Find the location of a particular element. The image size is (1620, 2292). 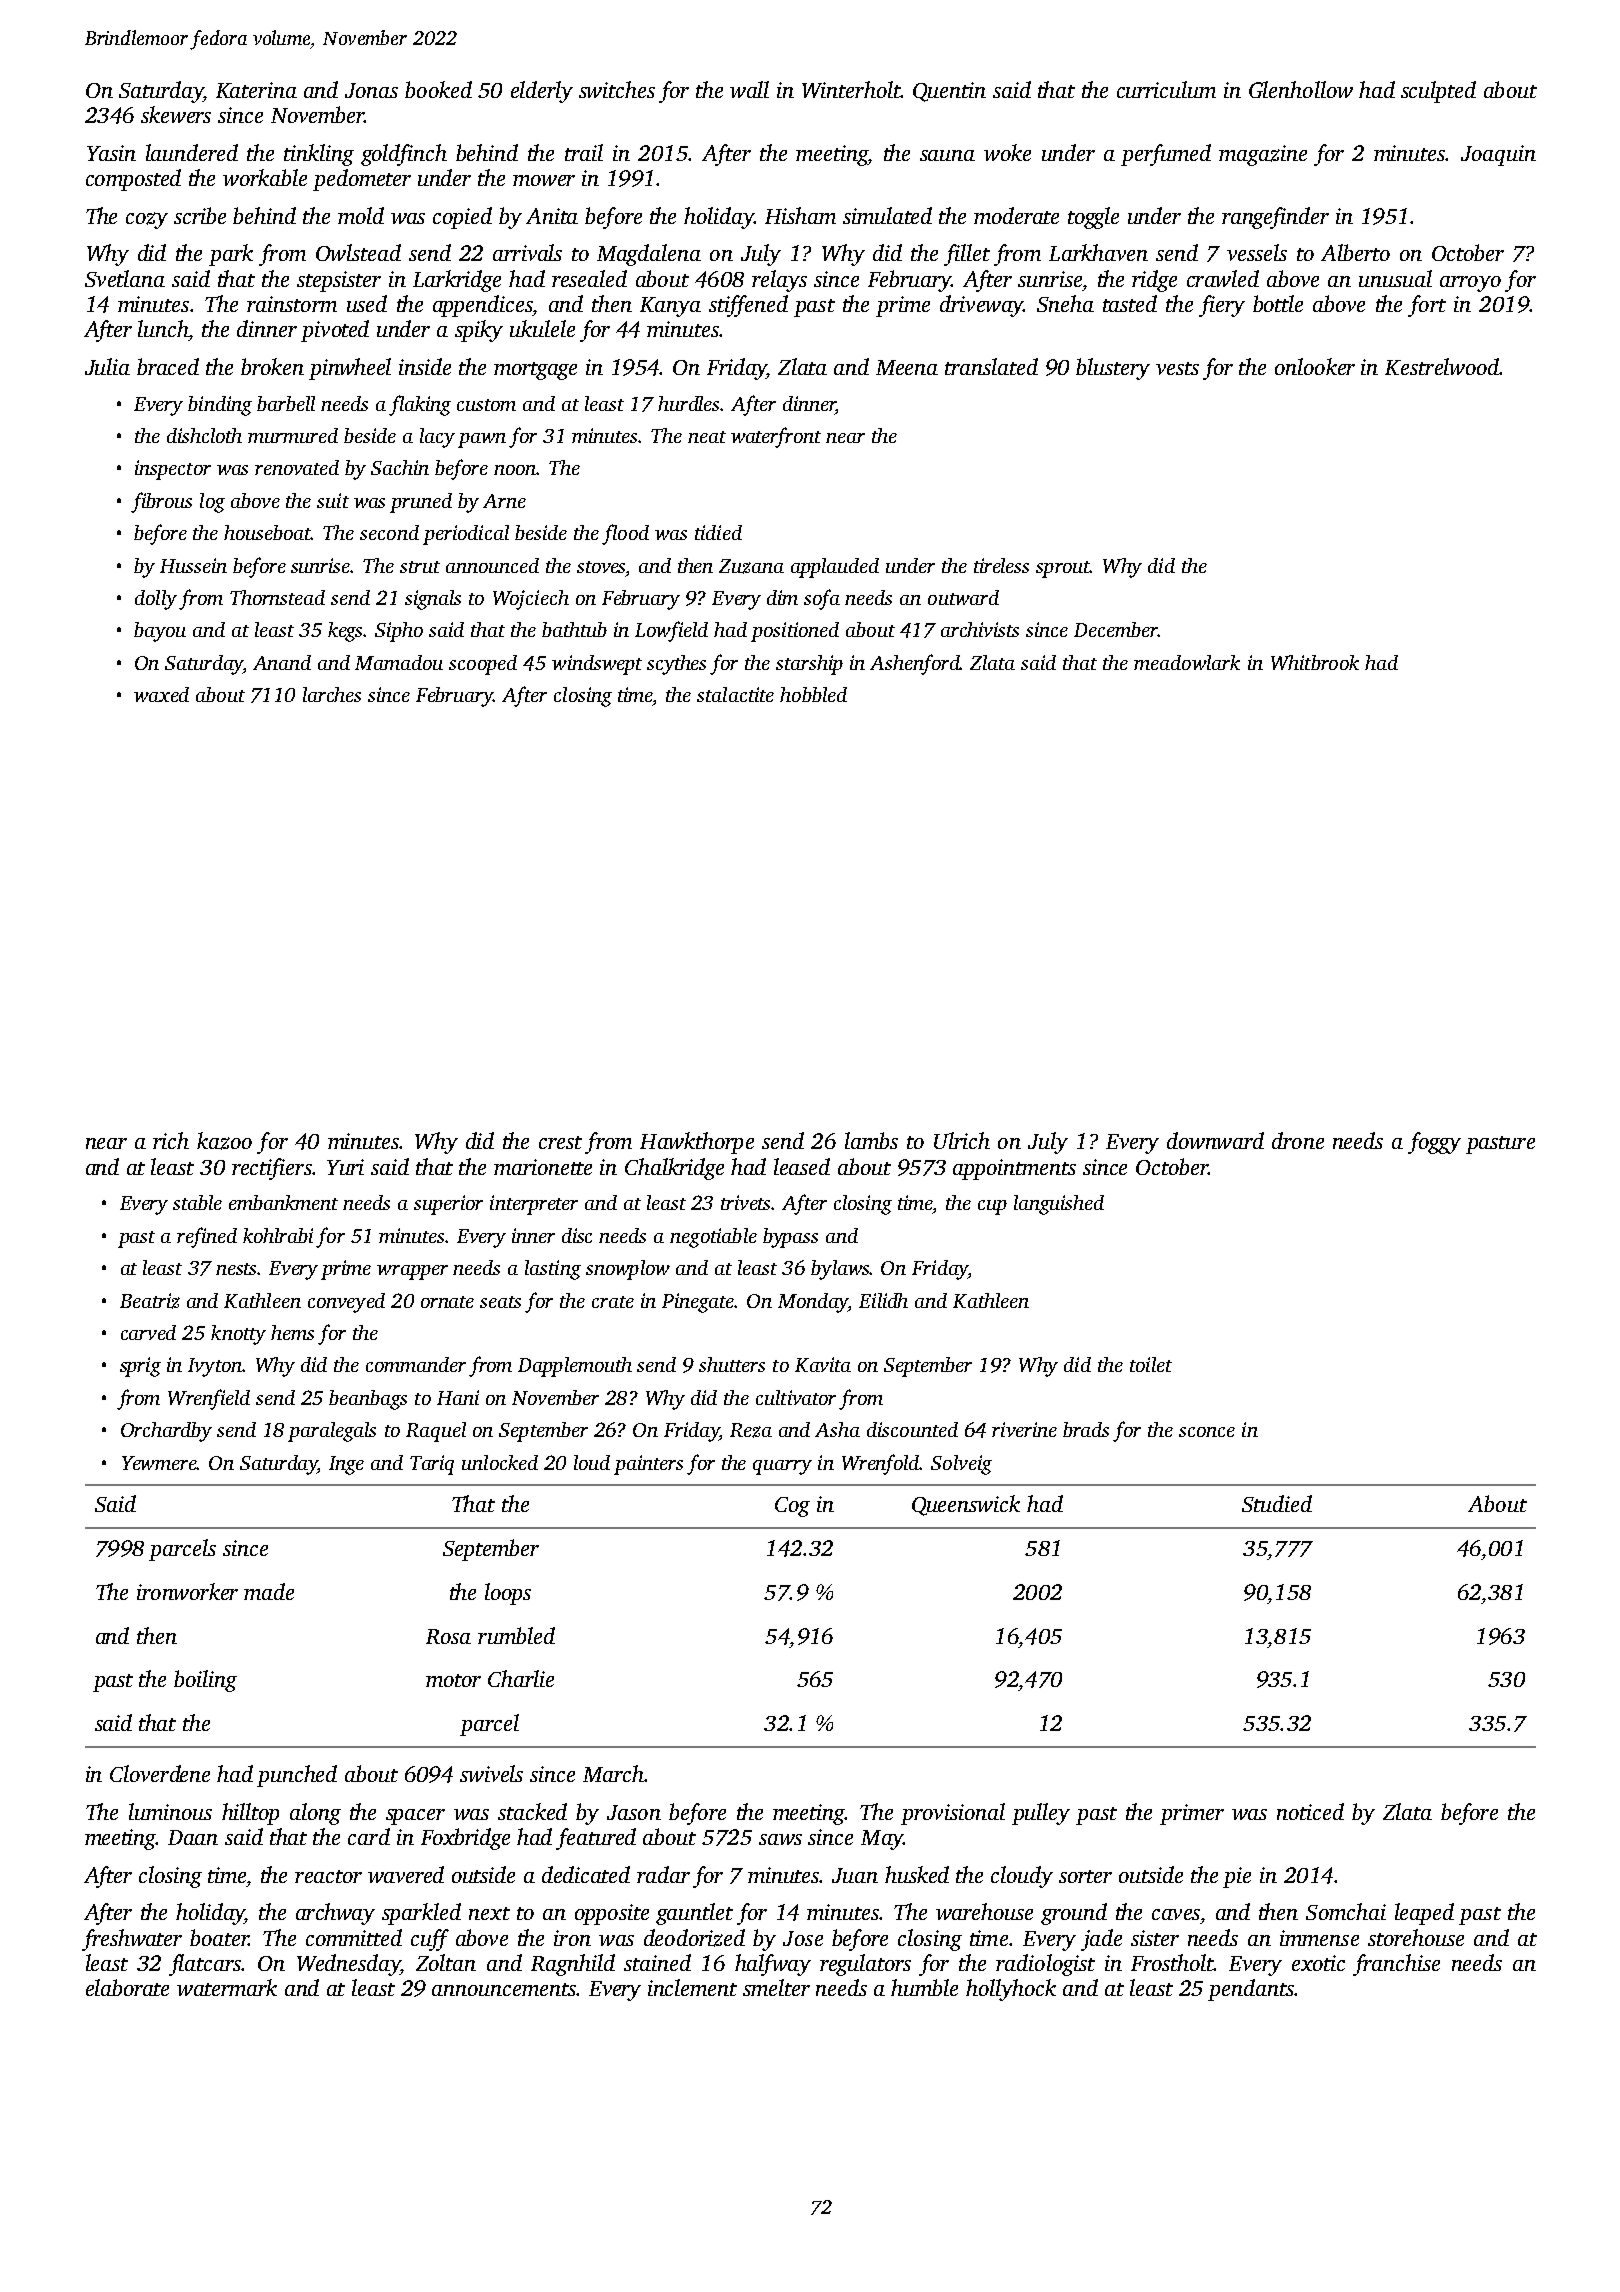

wavered is located at coordinates (406, 1874).
